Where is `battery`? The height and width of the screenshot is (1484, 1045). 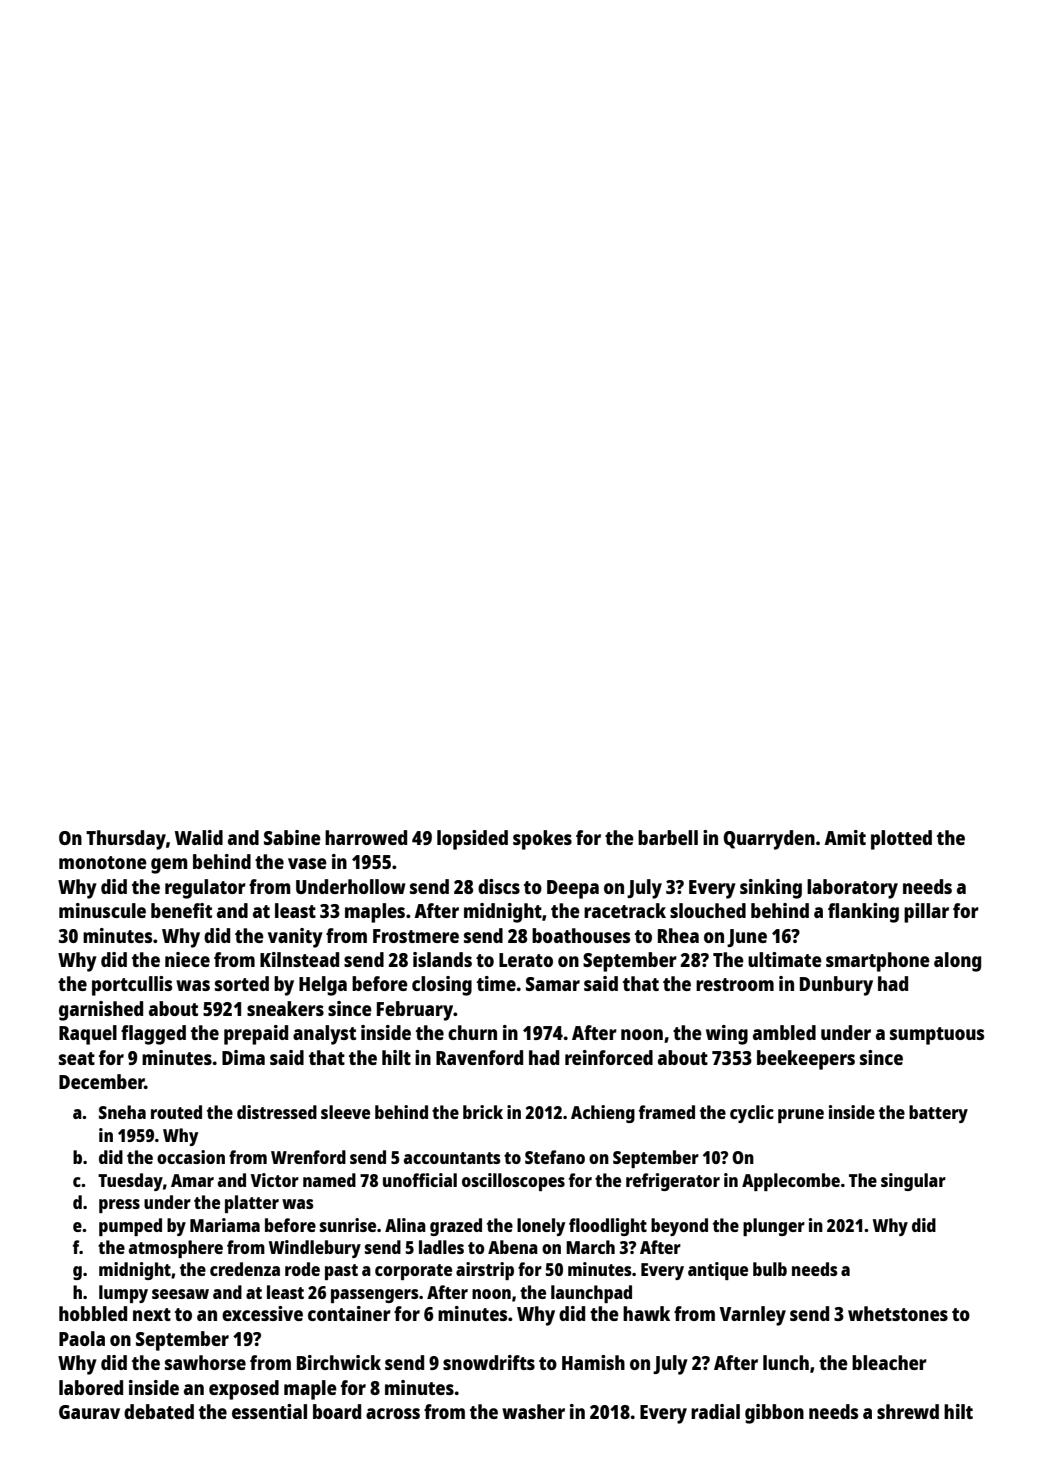
battery is located at coordinates (938, 1114).
